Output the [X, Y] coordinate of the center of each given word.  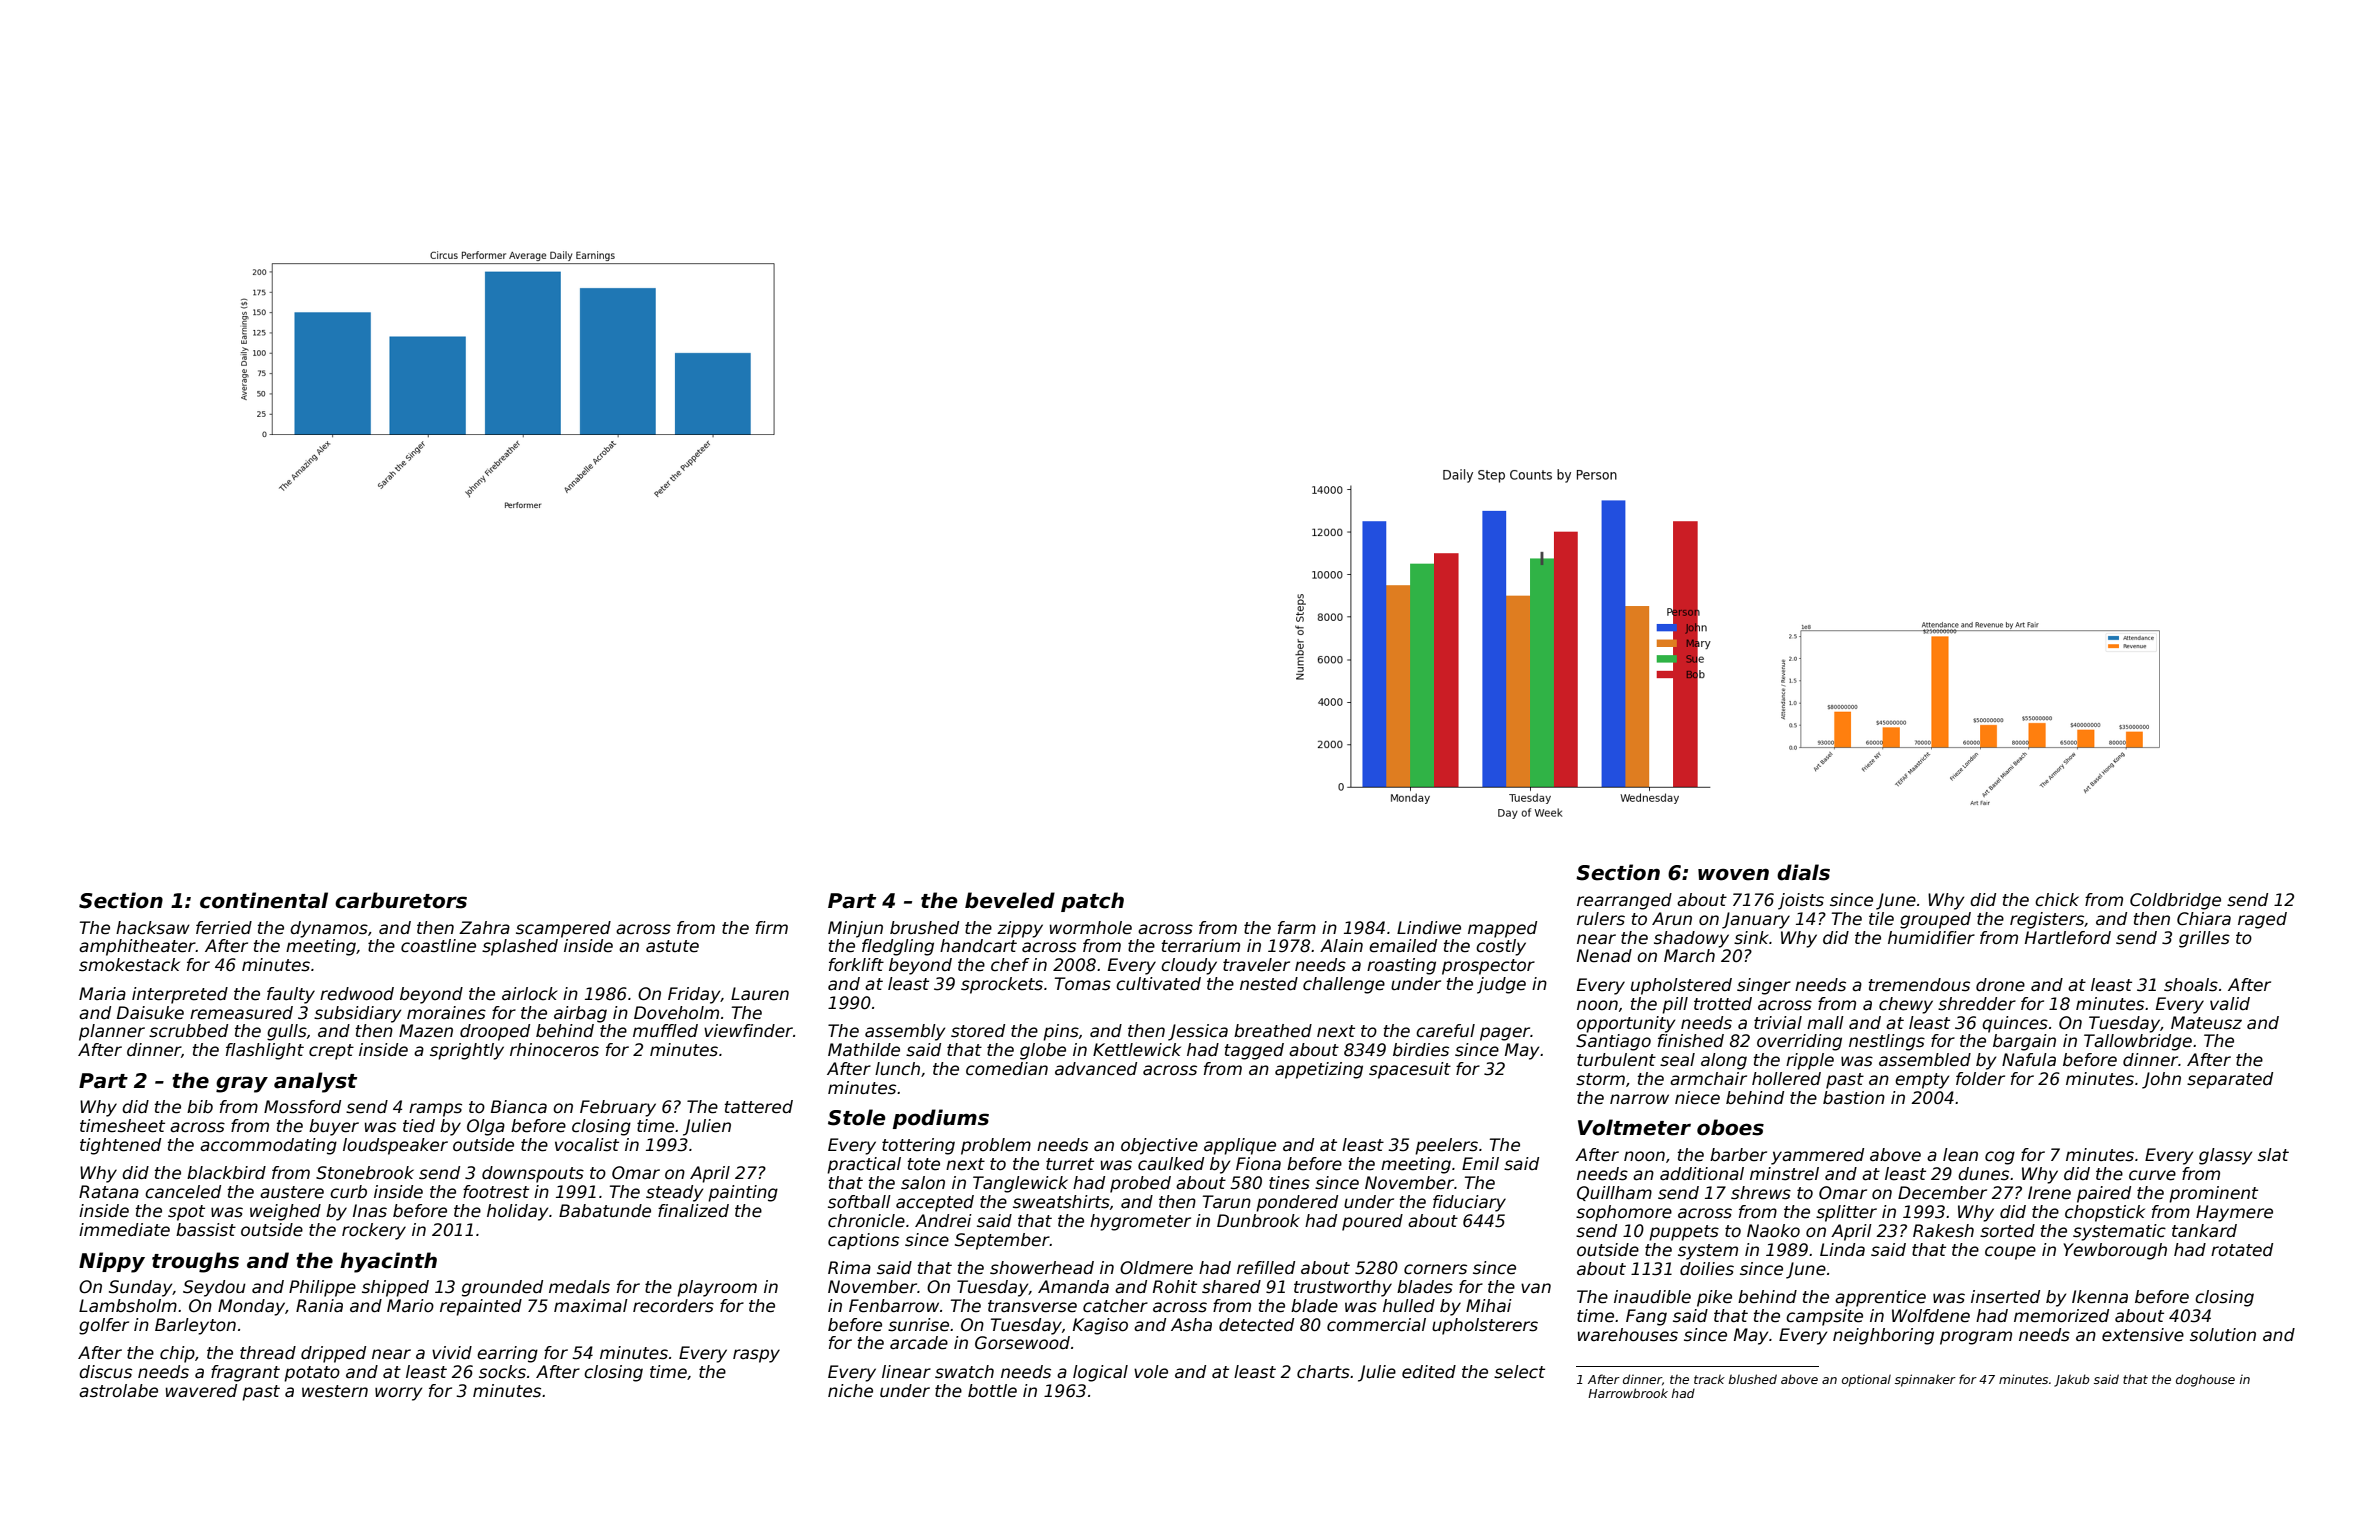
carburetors [401, 900]
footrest [496, 1192]
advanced [1096, 1069]
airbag [580, 1014]
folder [1980, 1079]
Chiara [2204, 919]
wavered [201, 1391]
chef [1010, 965]
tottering [918, 1146]
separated [2230, 1080]
